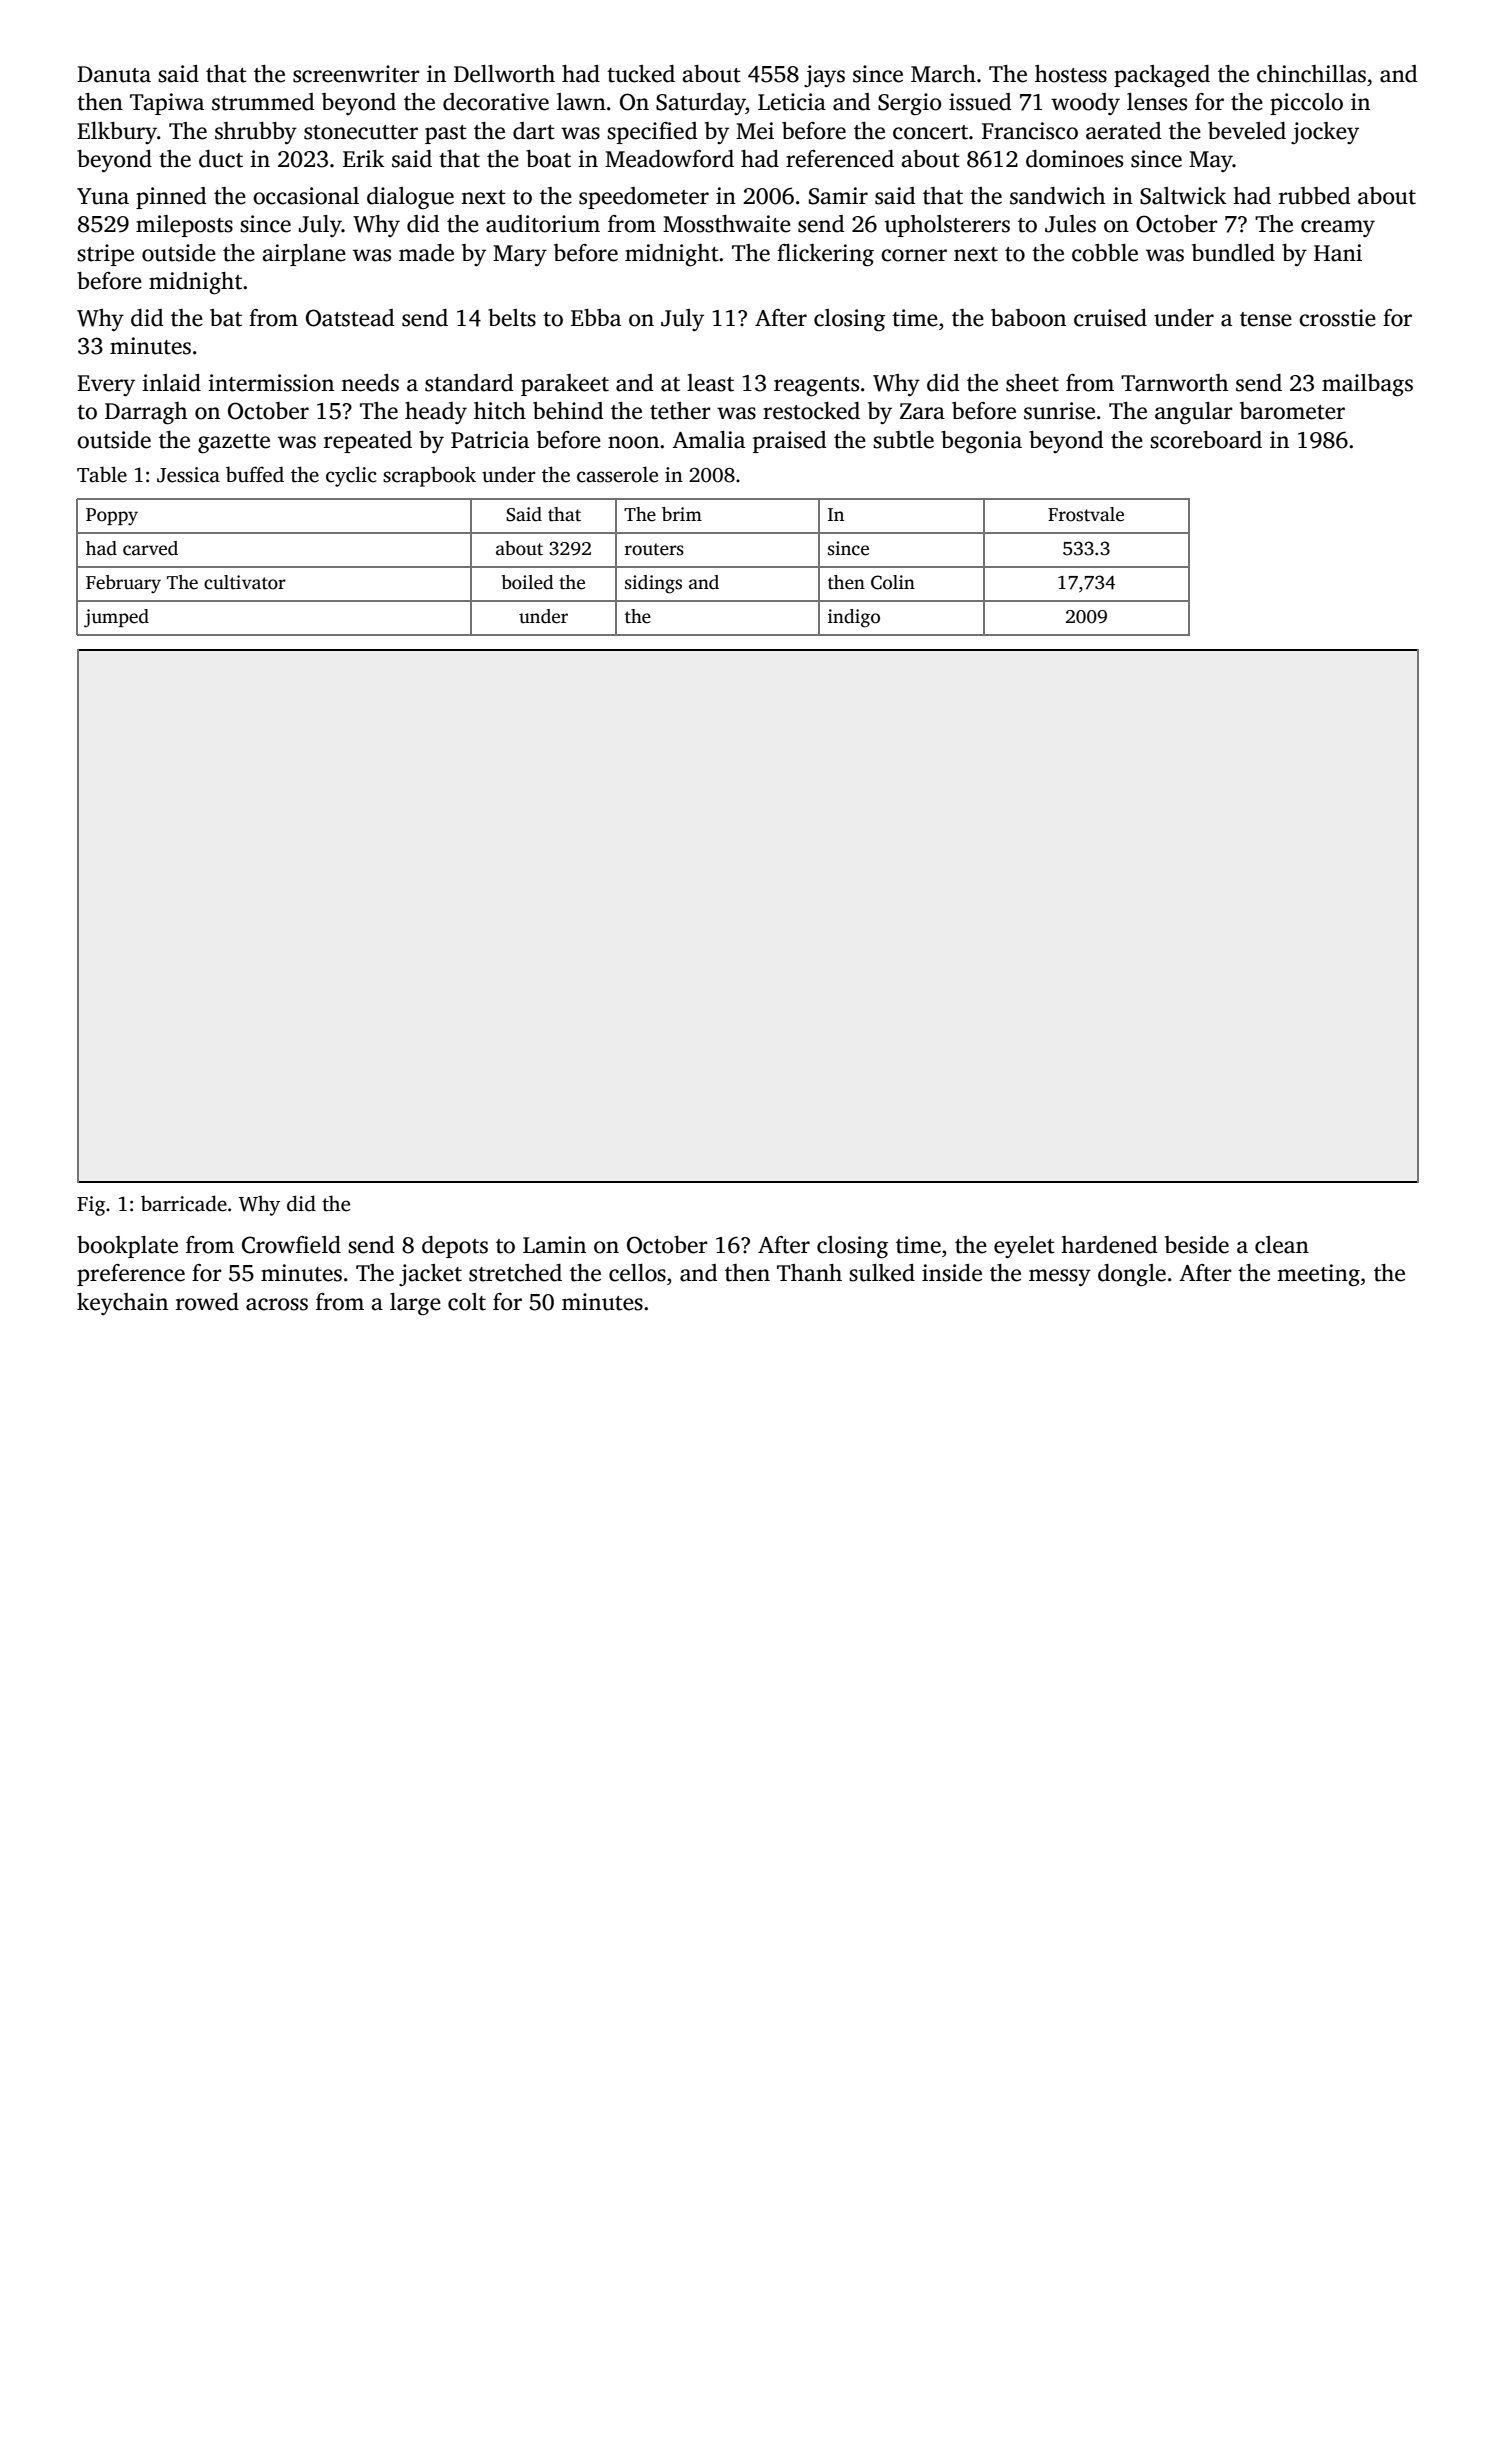 Image resolution: width=1496 pixels, height=2464 pixels. What do you see at coordinates (455, 1247) in the page?
I see `depots` at bounding box center [455, 1247].
